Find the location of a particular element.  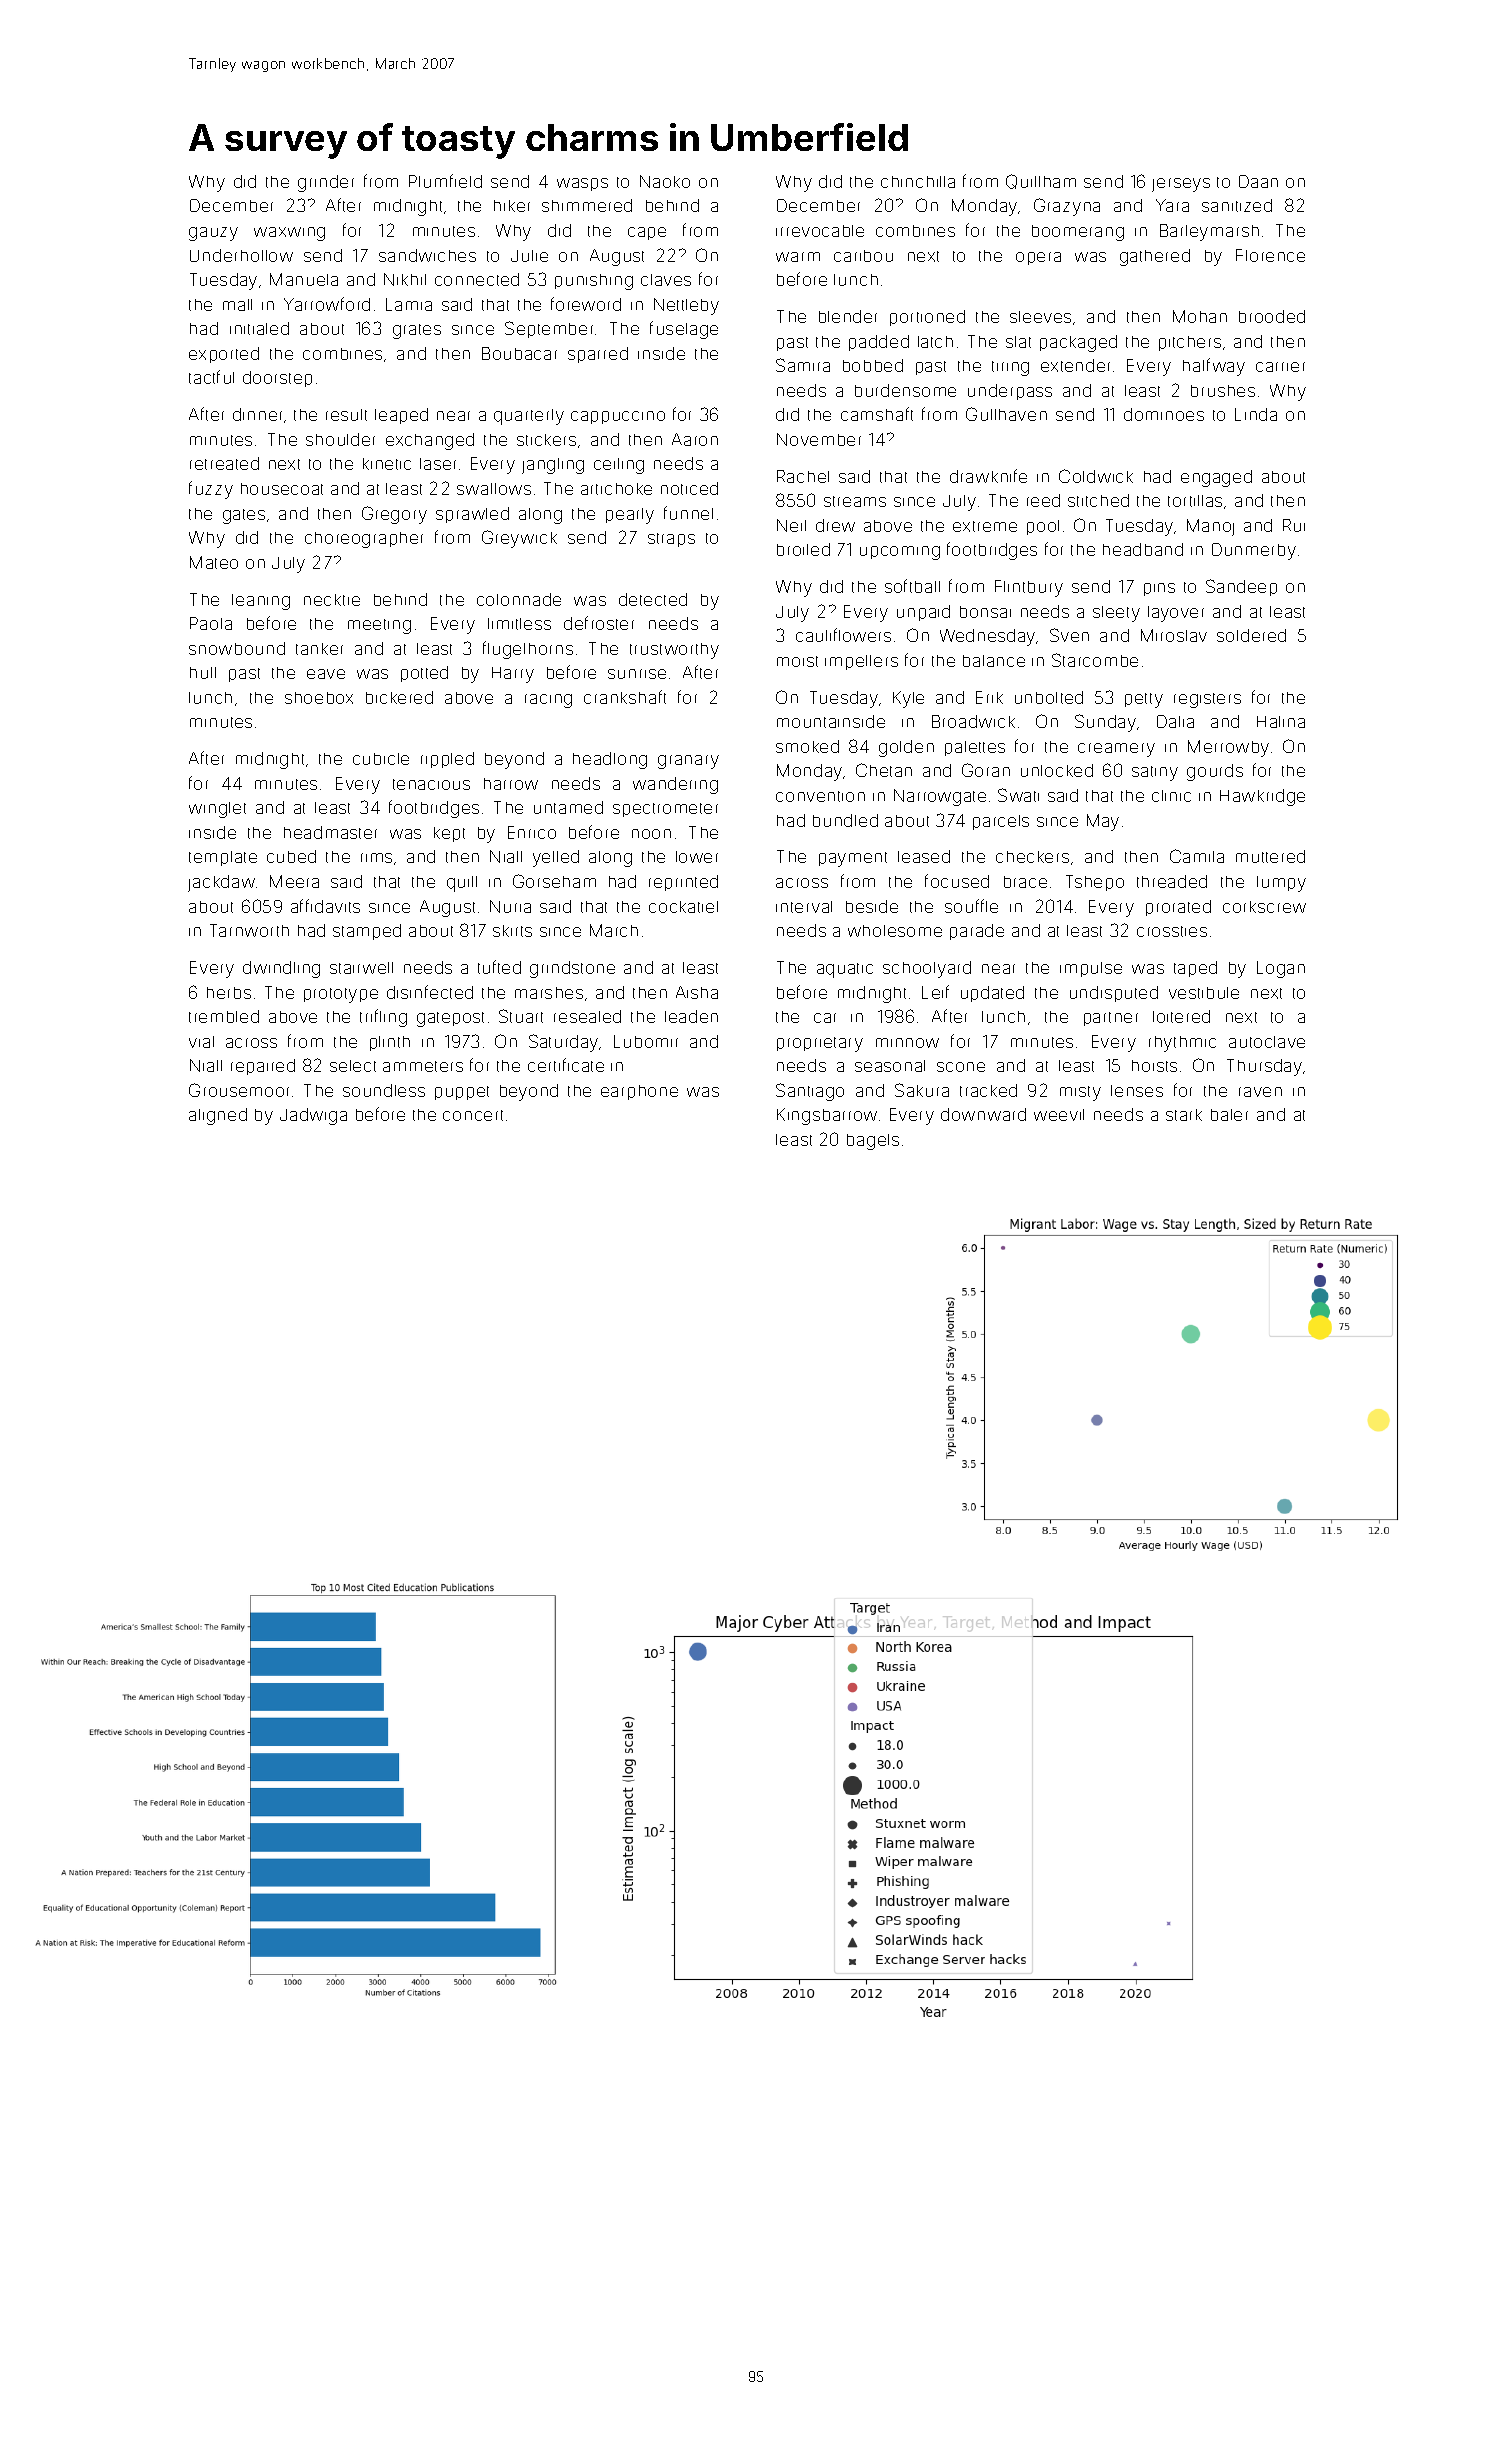

Naoko is located at coordinates (665, 181).
